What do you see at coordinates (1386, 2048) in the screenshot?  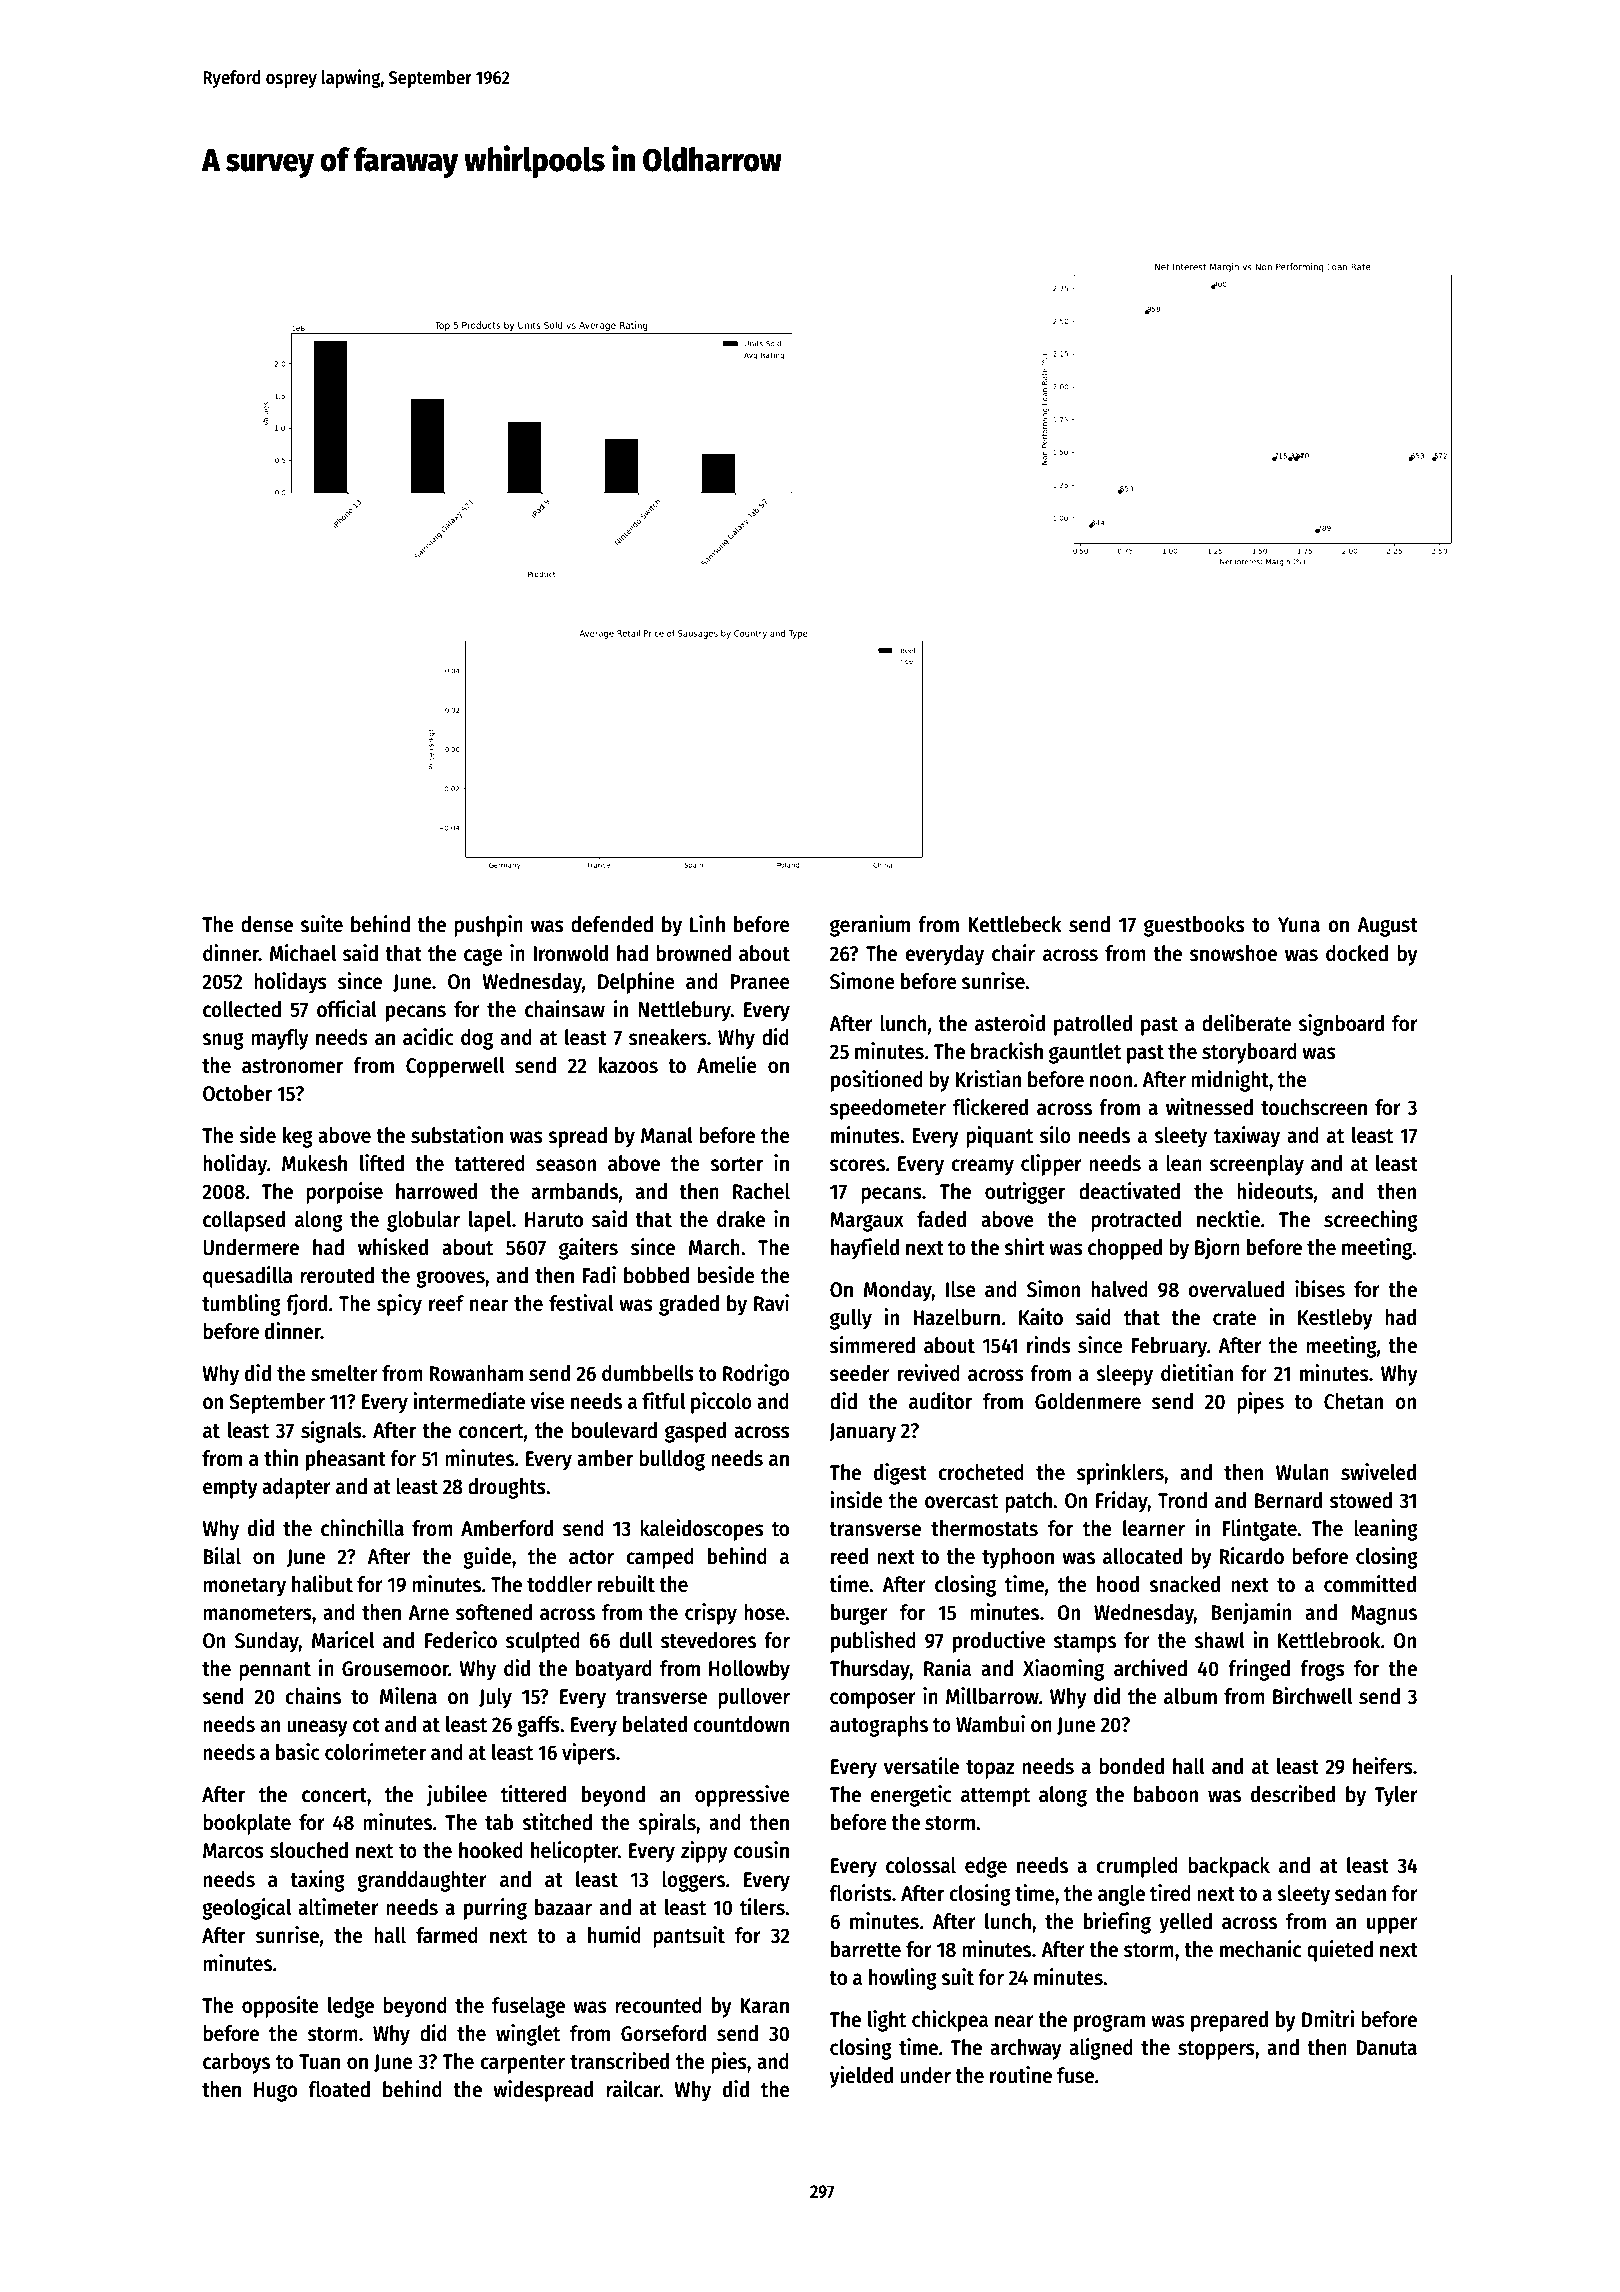 I see `Danuta` at bounding box center [1386, 2048].
